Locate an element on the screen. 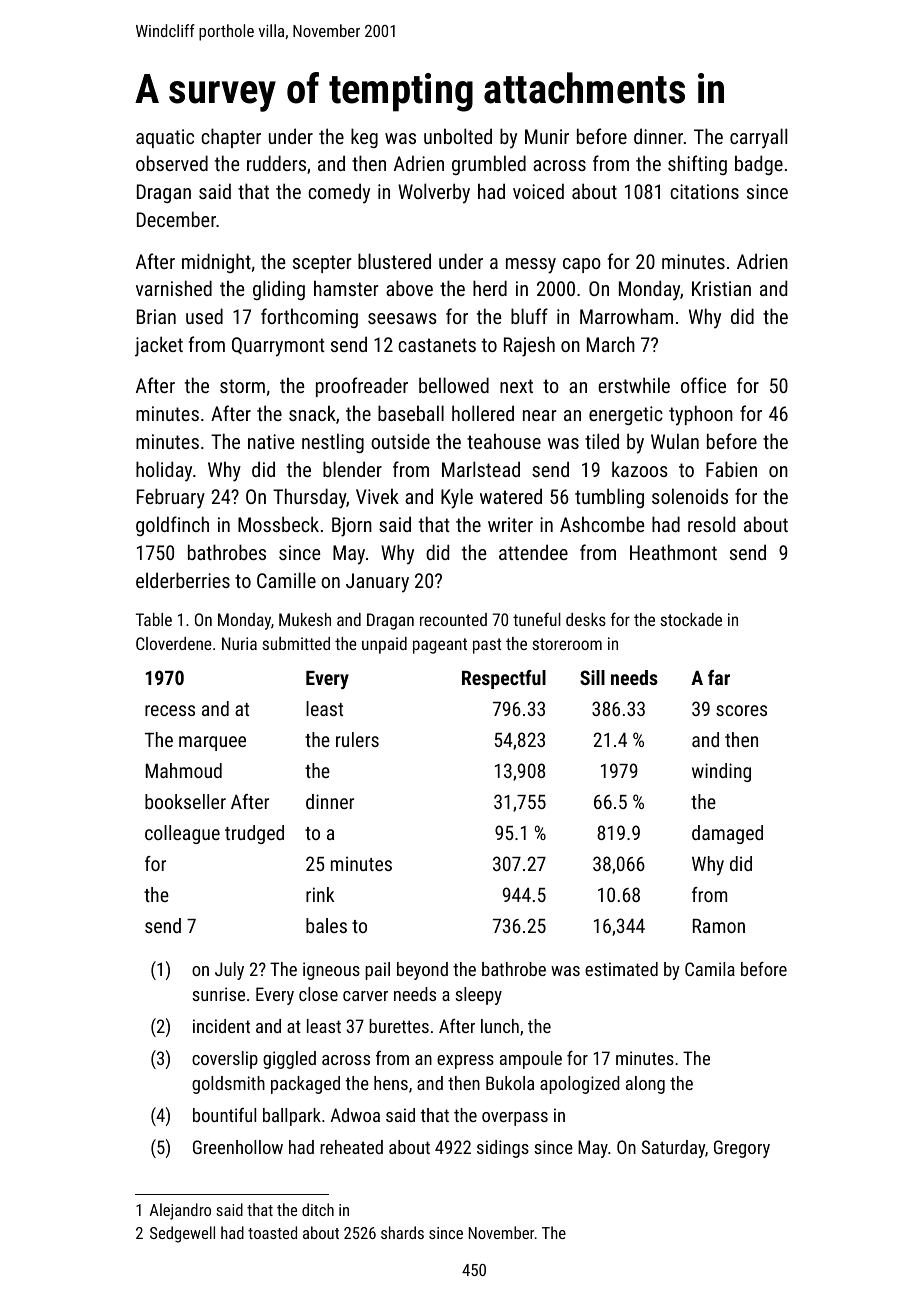 Image resolution: width=924 pixels, height=1314 pixels. ballpark is located at coordinates (292, 1117).
